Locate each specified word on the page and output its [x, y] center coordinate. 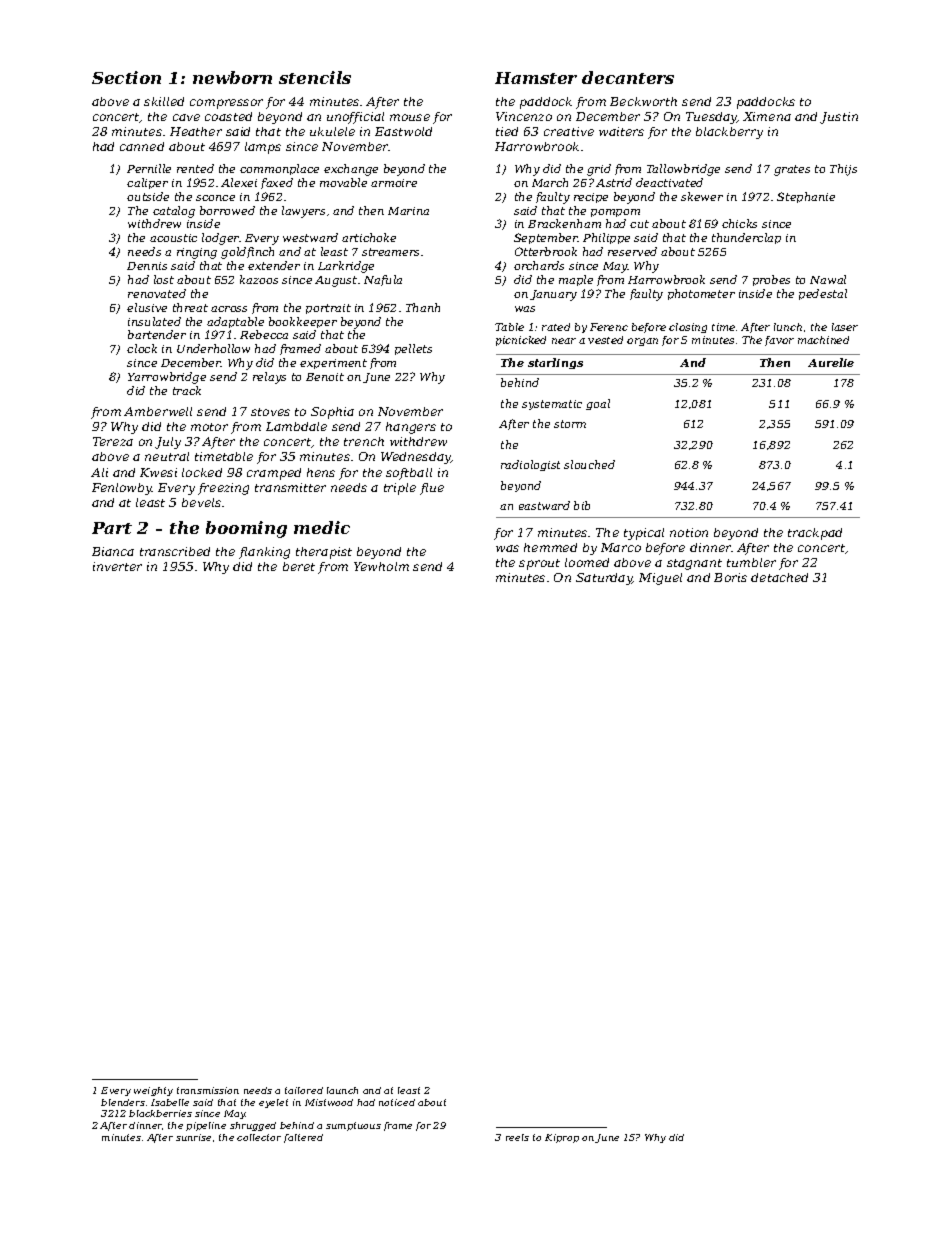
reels [517, 1137]
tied [507, 131]
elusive [147, 307]
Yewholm [381, 566]
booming [246, 529]
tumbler [751, 562]
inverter [117, 566]
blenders [123, 1102]
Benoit [325, 377]
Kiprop [562, 1138]
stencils [315, 77]
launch [342, 1090]
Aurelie [831, 362]
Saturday [604, 579]
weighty [153, 1091]
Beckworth [643, 101]
